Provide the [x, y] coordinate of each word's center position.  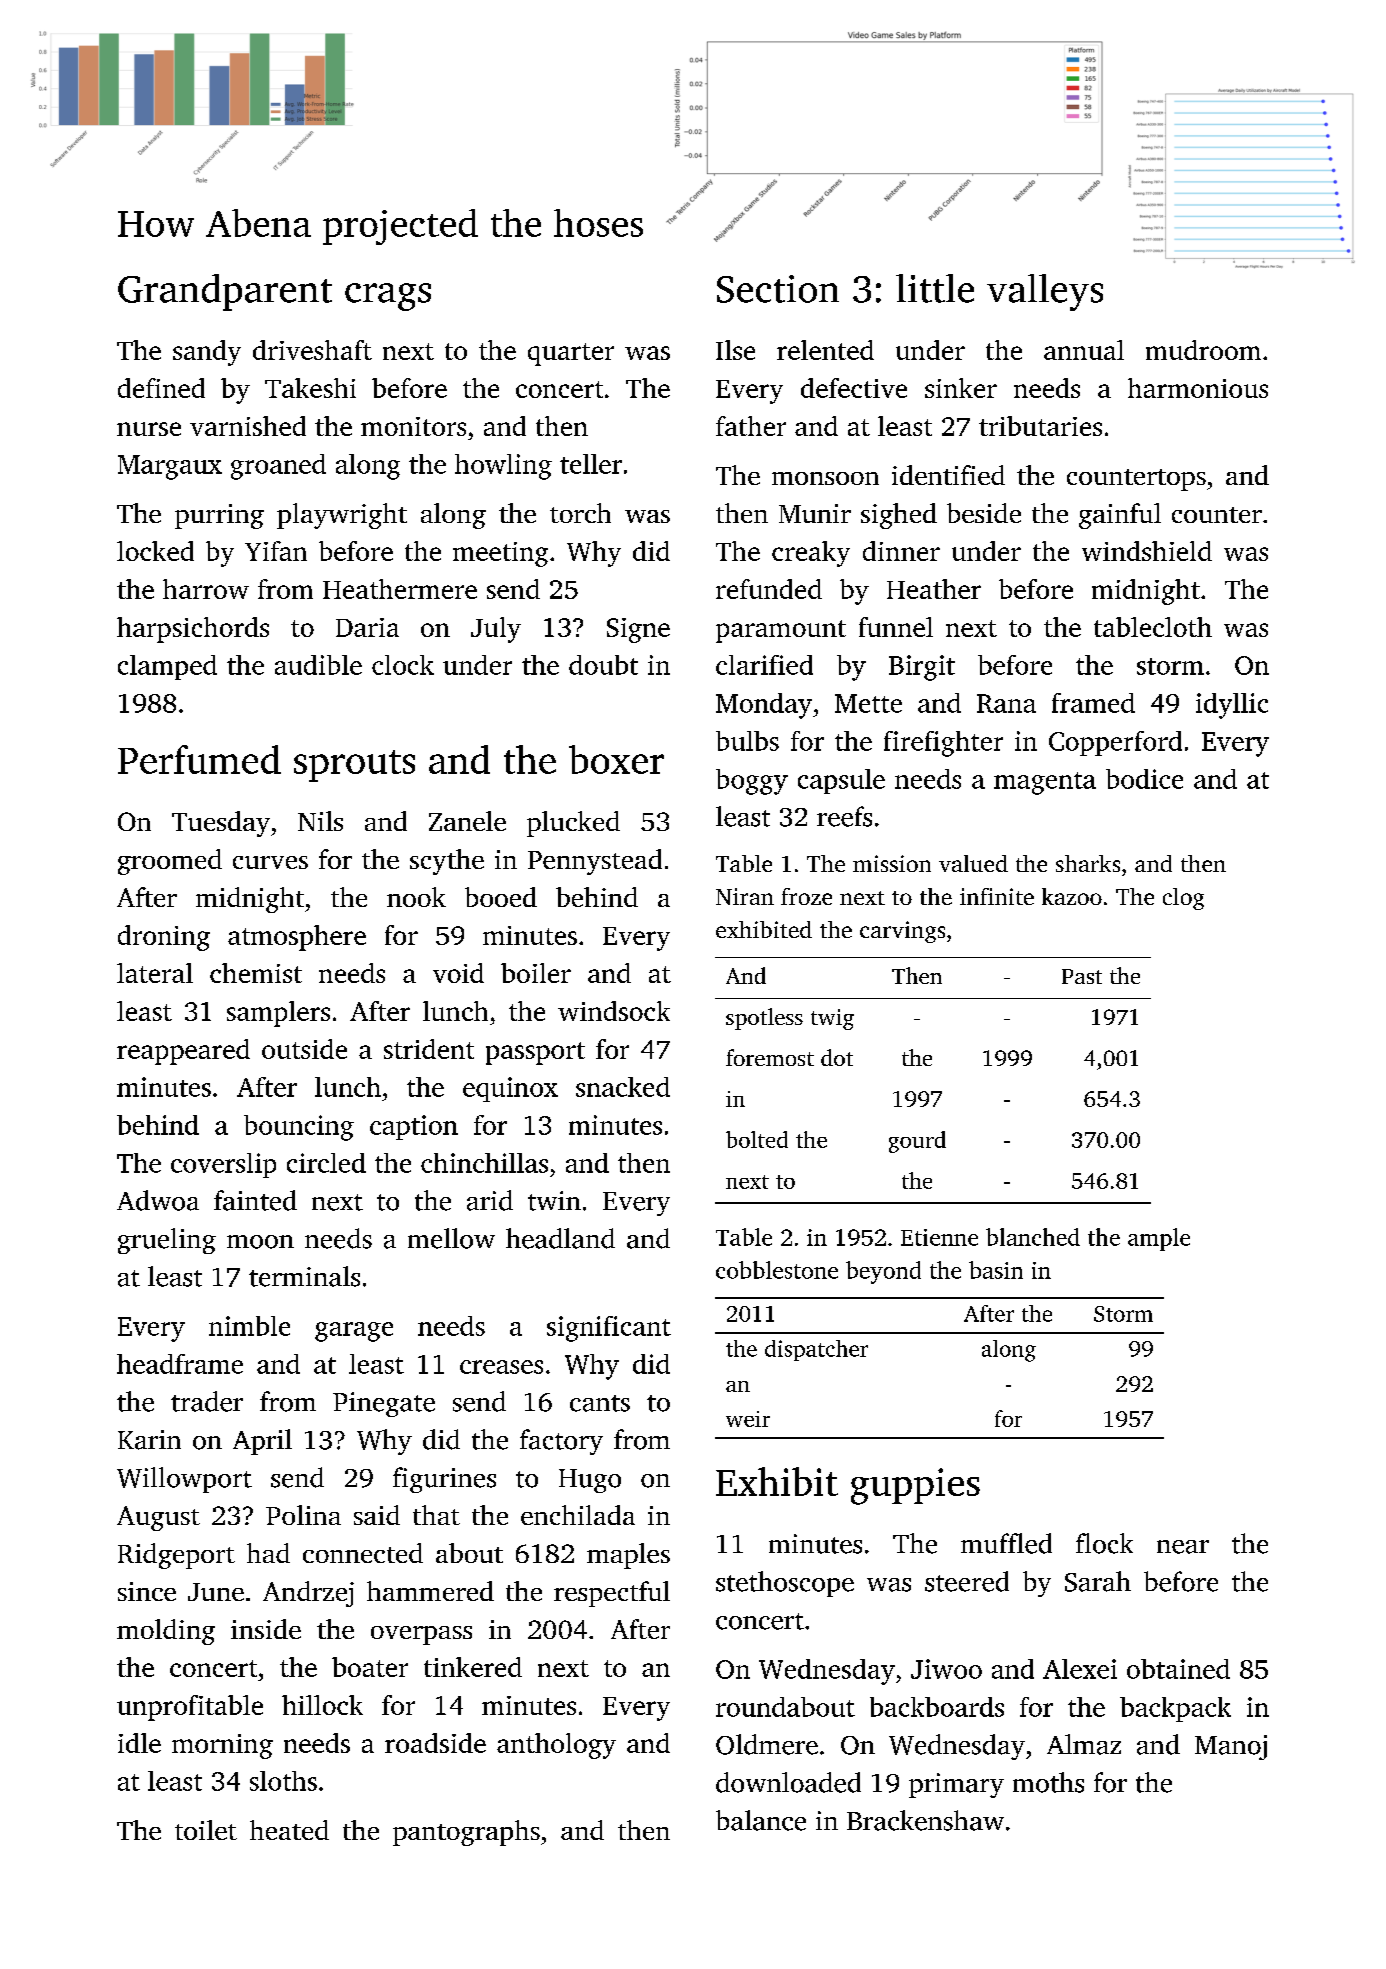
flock [1104, 1543]
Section [778, 289]
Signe [638, 630]
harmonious [1198, 388]
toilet [206, 1830]
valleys [1045, 292]
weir [748, 1419]
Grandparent [225, 292]
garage [354, 1332]
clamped [167, 667]
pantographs [466, 1833]
